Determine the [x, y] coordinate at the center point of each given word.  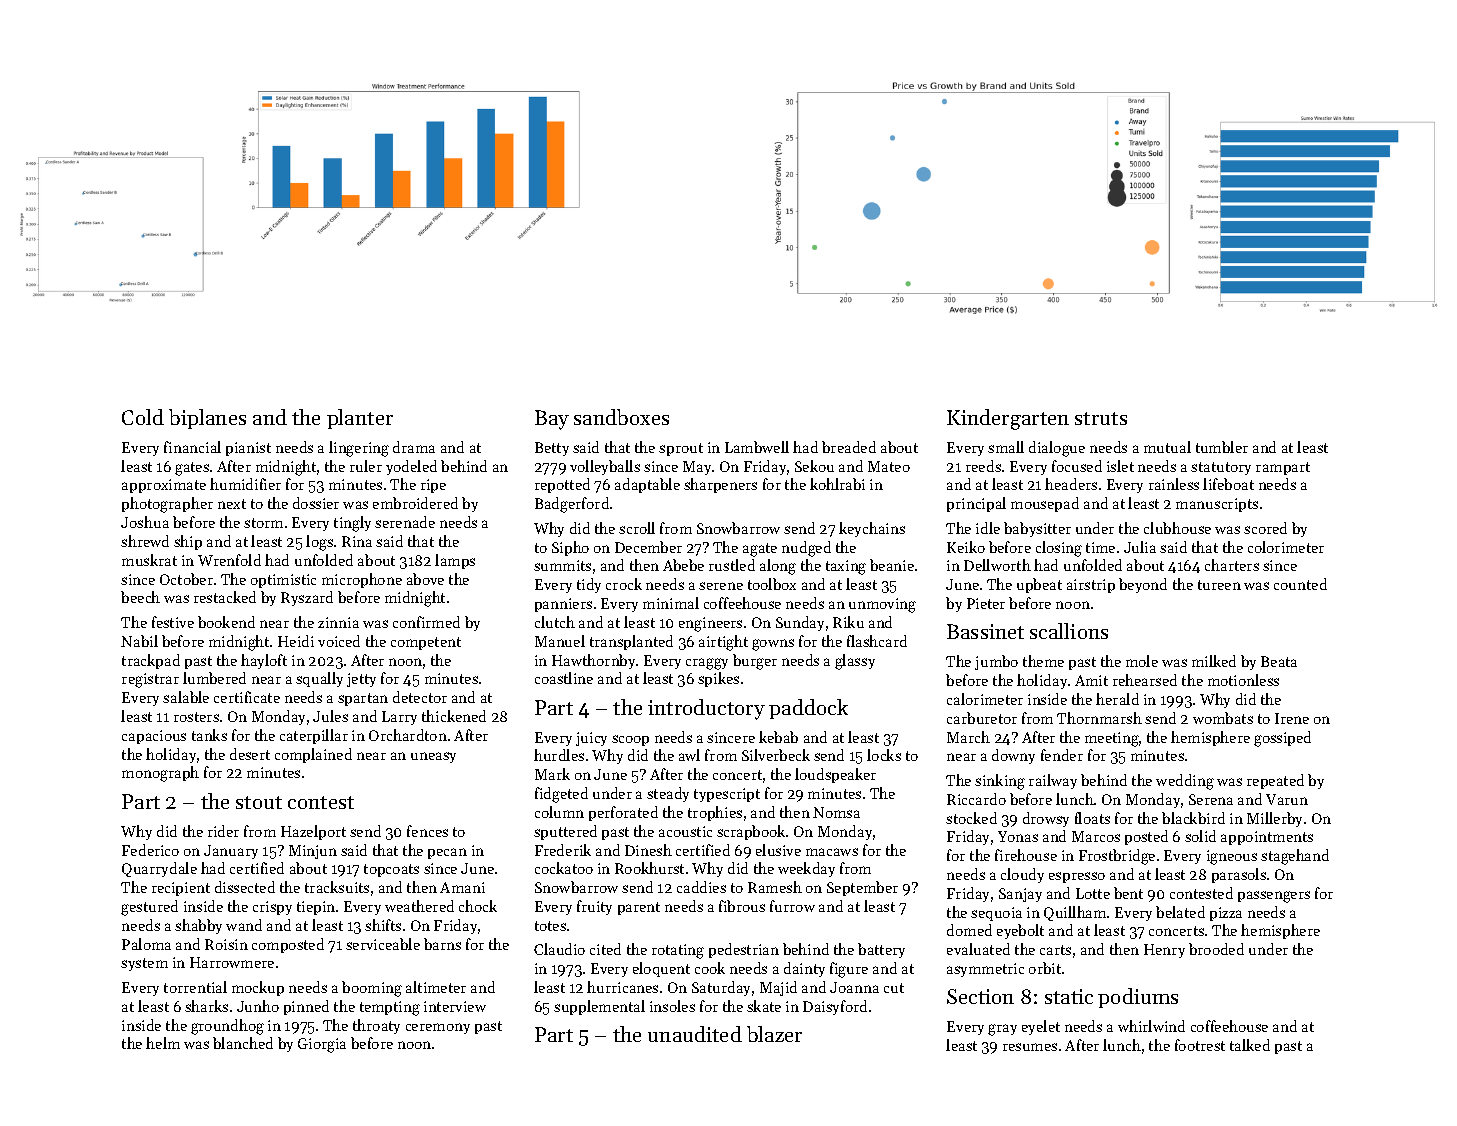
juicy [591, 739]
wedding [1185, 782]
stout [259, 802]
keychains [872, 529]
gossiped [1282, 739]
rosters [196, 717]
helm [163, 1043]
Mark [552, 774]
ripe [433, 486]
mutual [1167, 447]
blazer [774, 1034]
